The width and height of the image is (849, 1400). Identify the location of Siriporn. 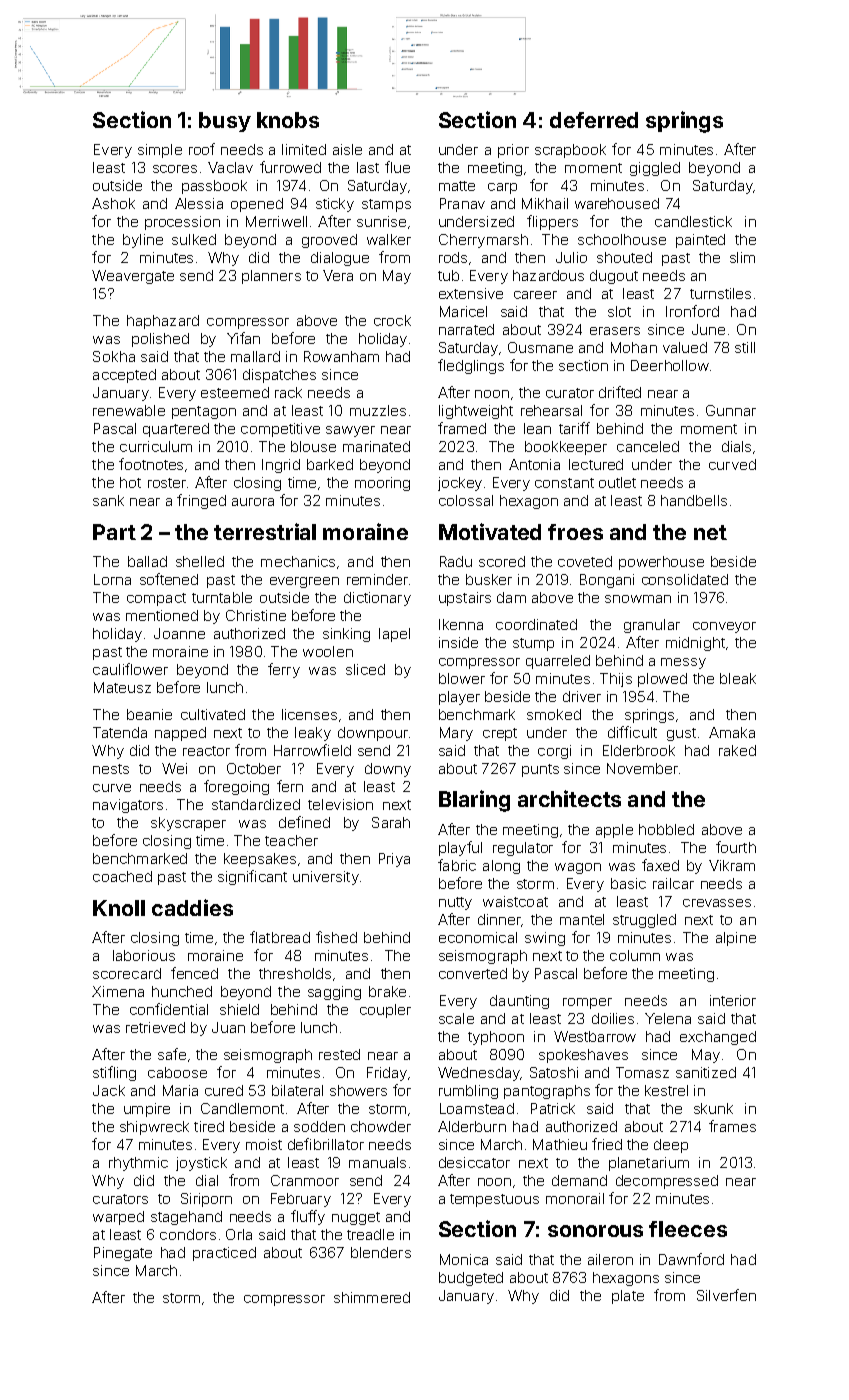
(206, 1200).
